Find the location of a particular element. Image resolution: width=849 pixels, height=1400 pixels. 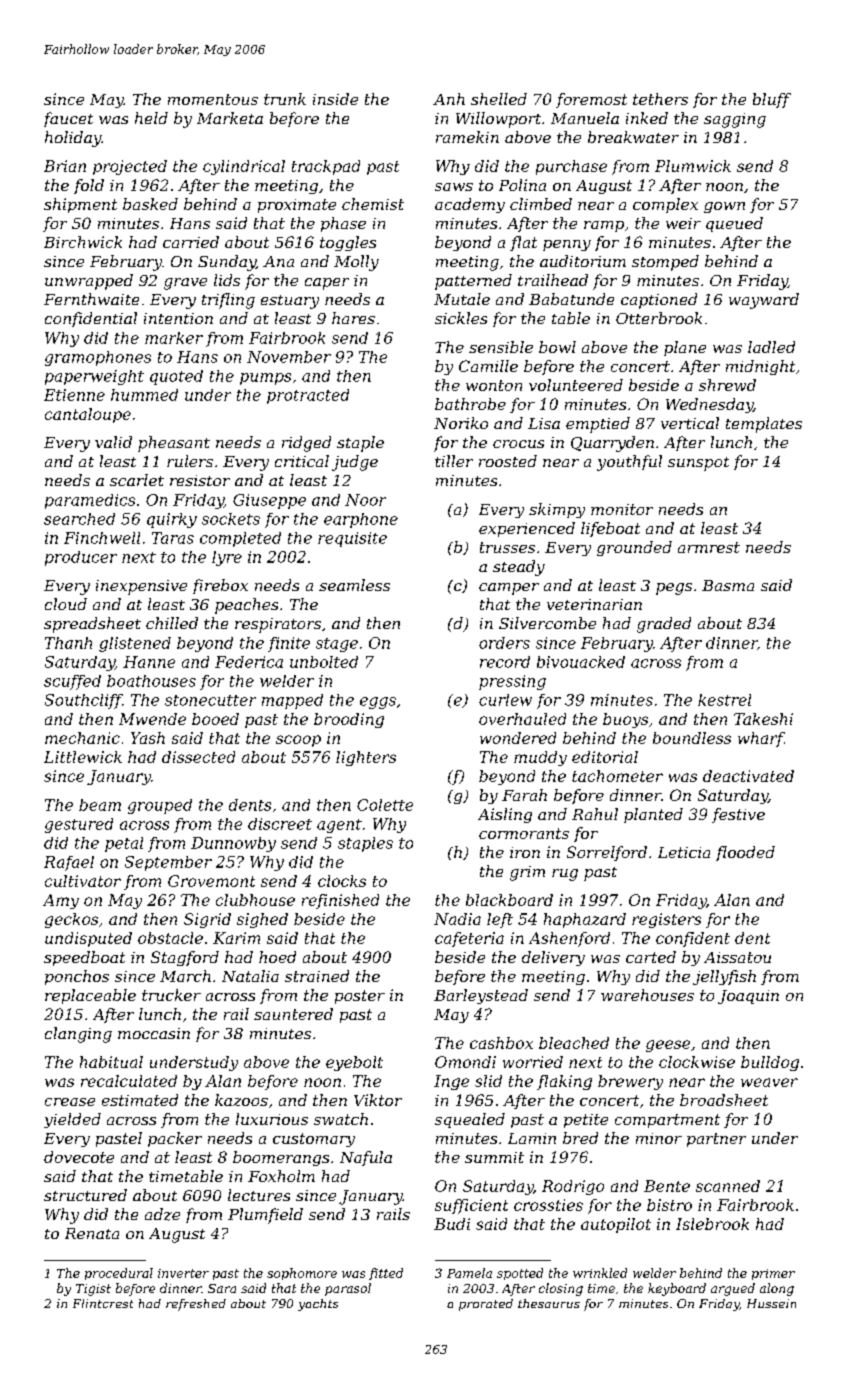

warehouses is located at coordinates (647, 995).
